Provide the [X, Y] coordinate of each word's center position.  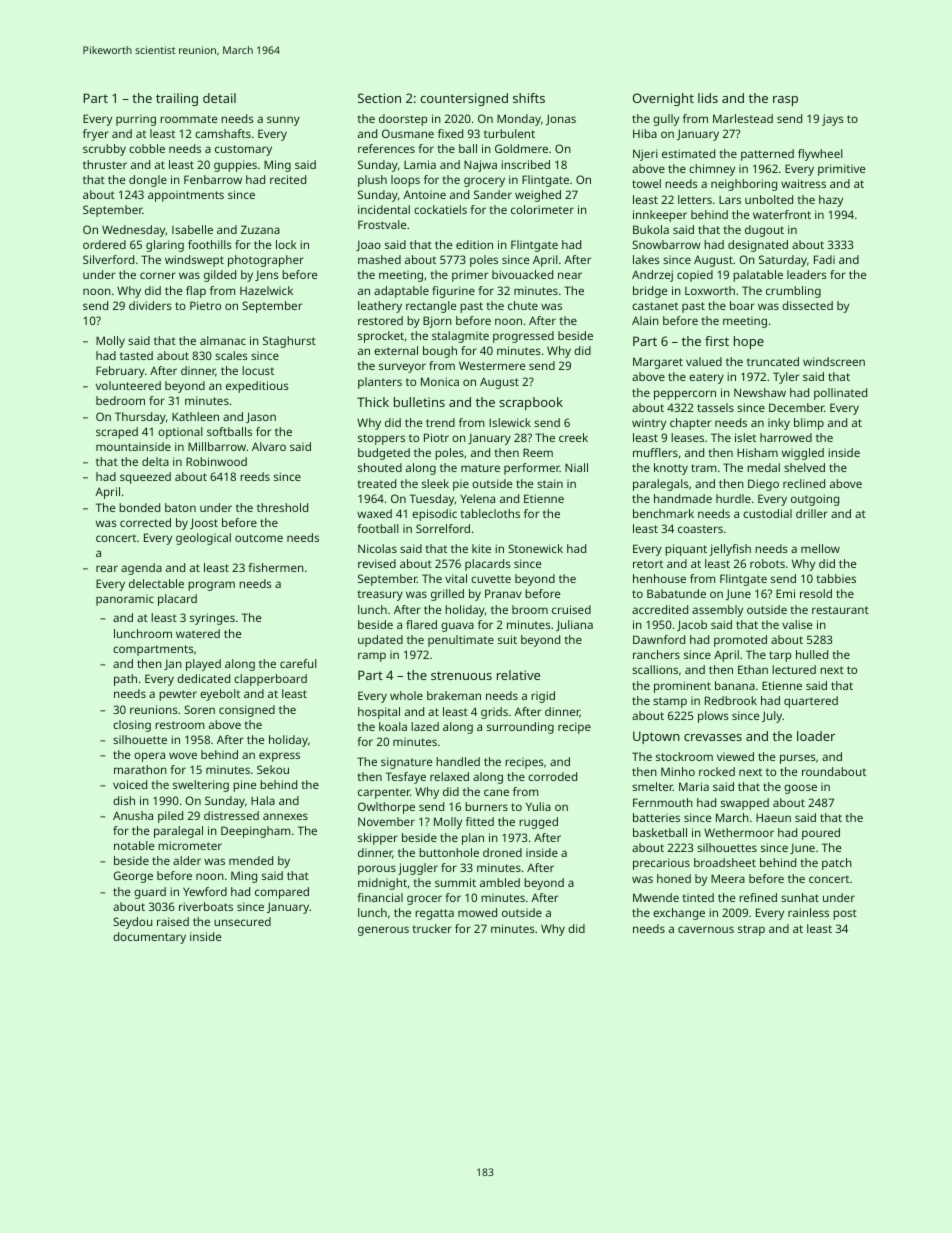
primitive [841, 170]
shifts [529, 98]
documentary [149, 938]
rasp [785, 101]
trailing [177, 99]
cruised [571, 609]
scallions [655, 669]
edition [474, 244]
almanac [223, 340]
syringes [212, 619]
